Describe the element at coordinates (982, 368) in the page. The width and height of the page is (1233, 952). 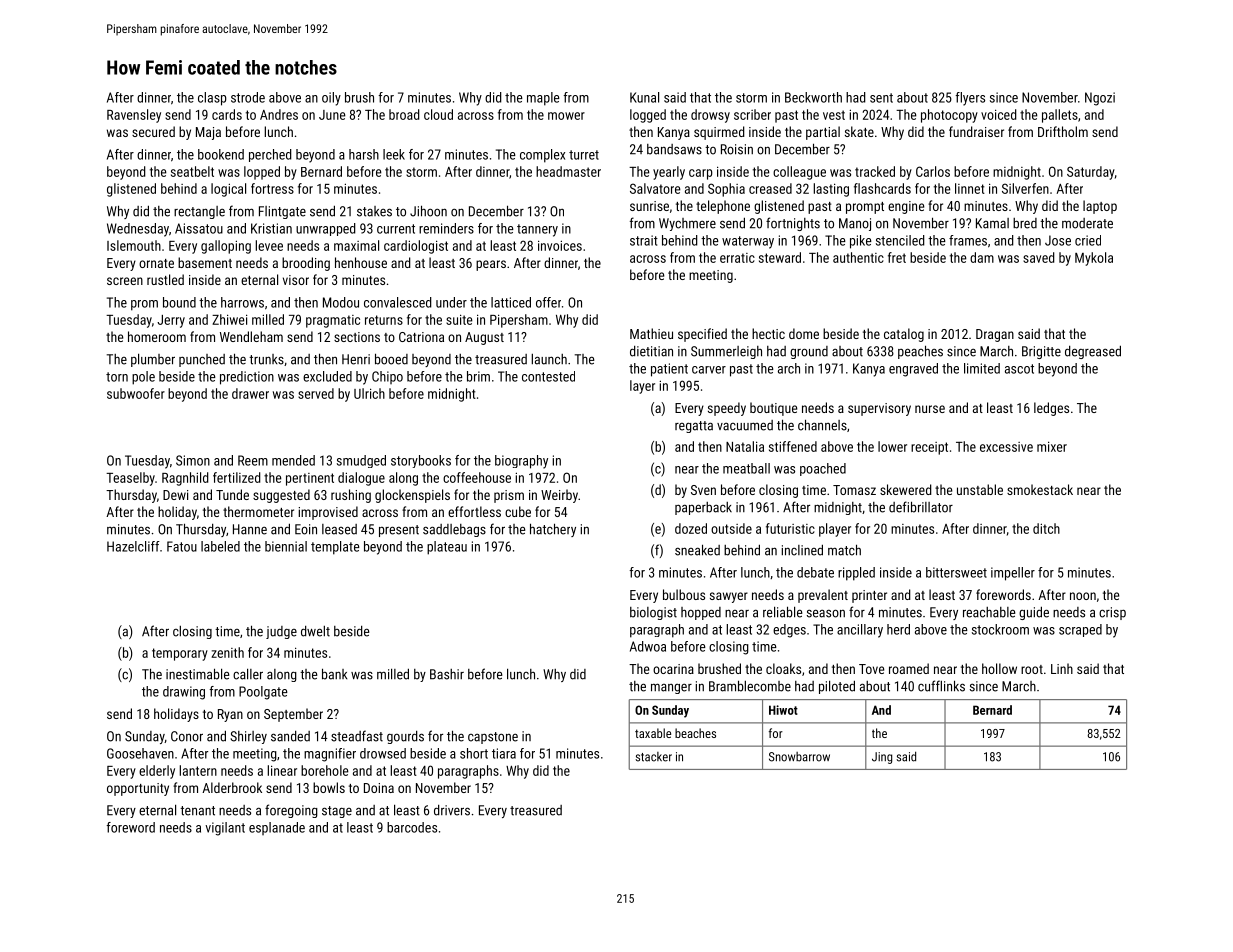
I see `limited` at that location.
